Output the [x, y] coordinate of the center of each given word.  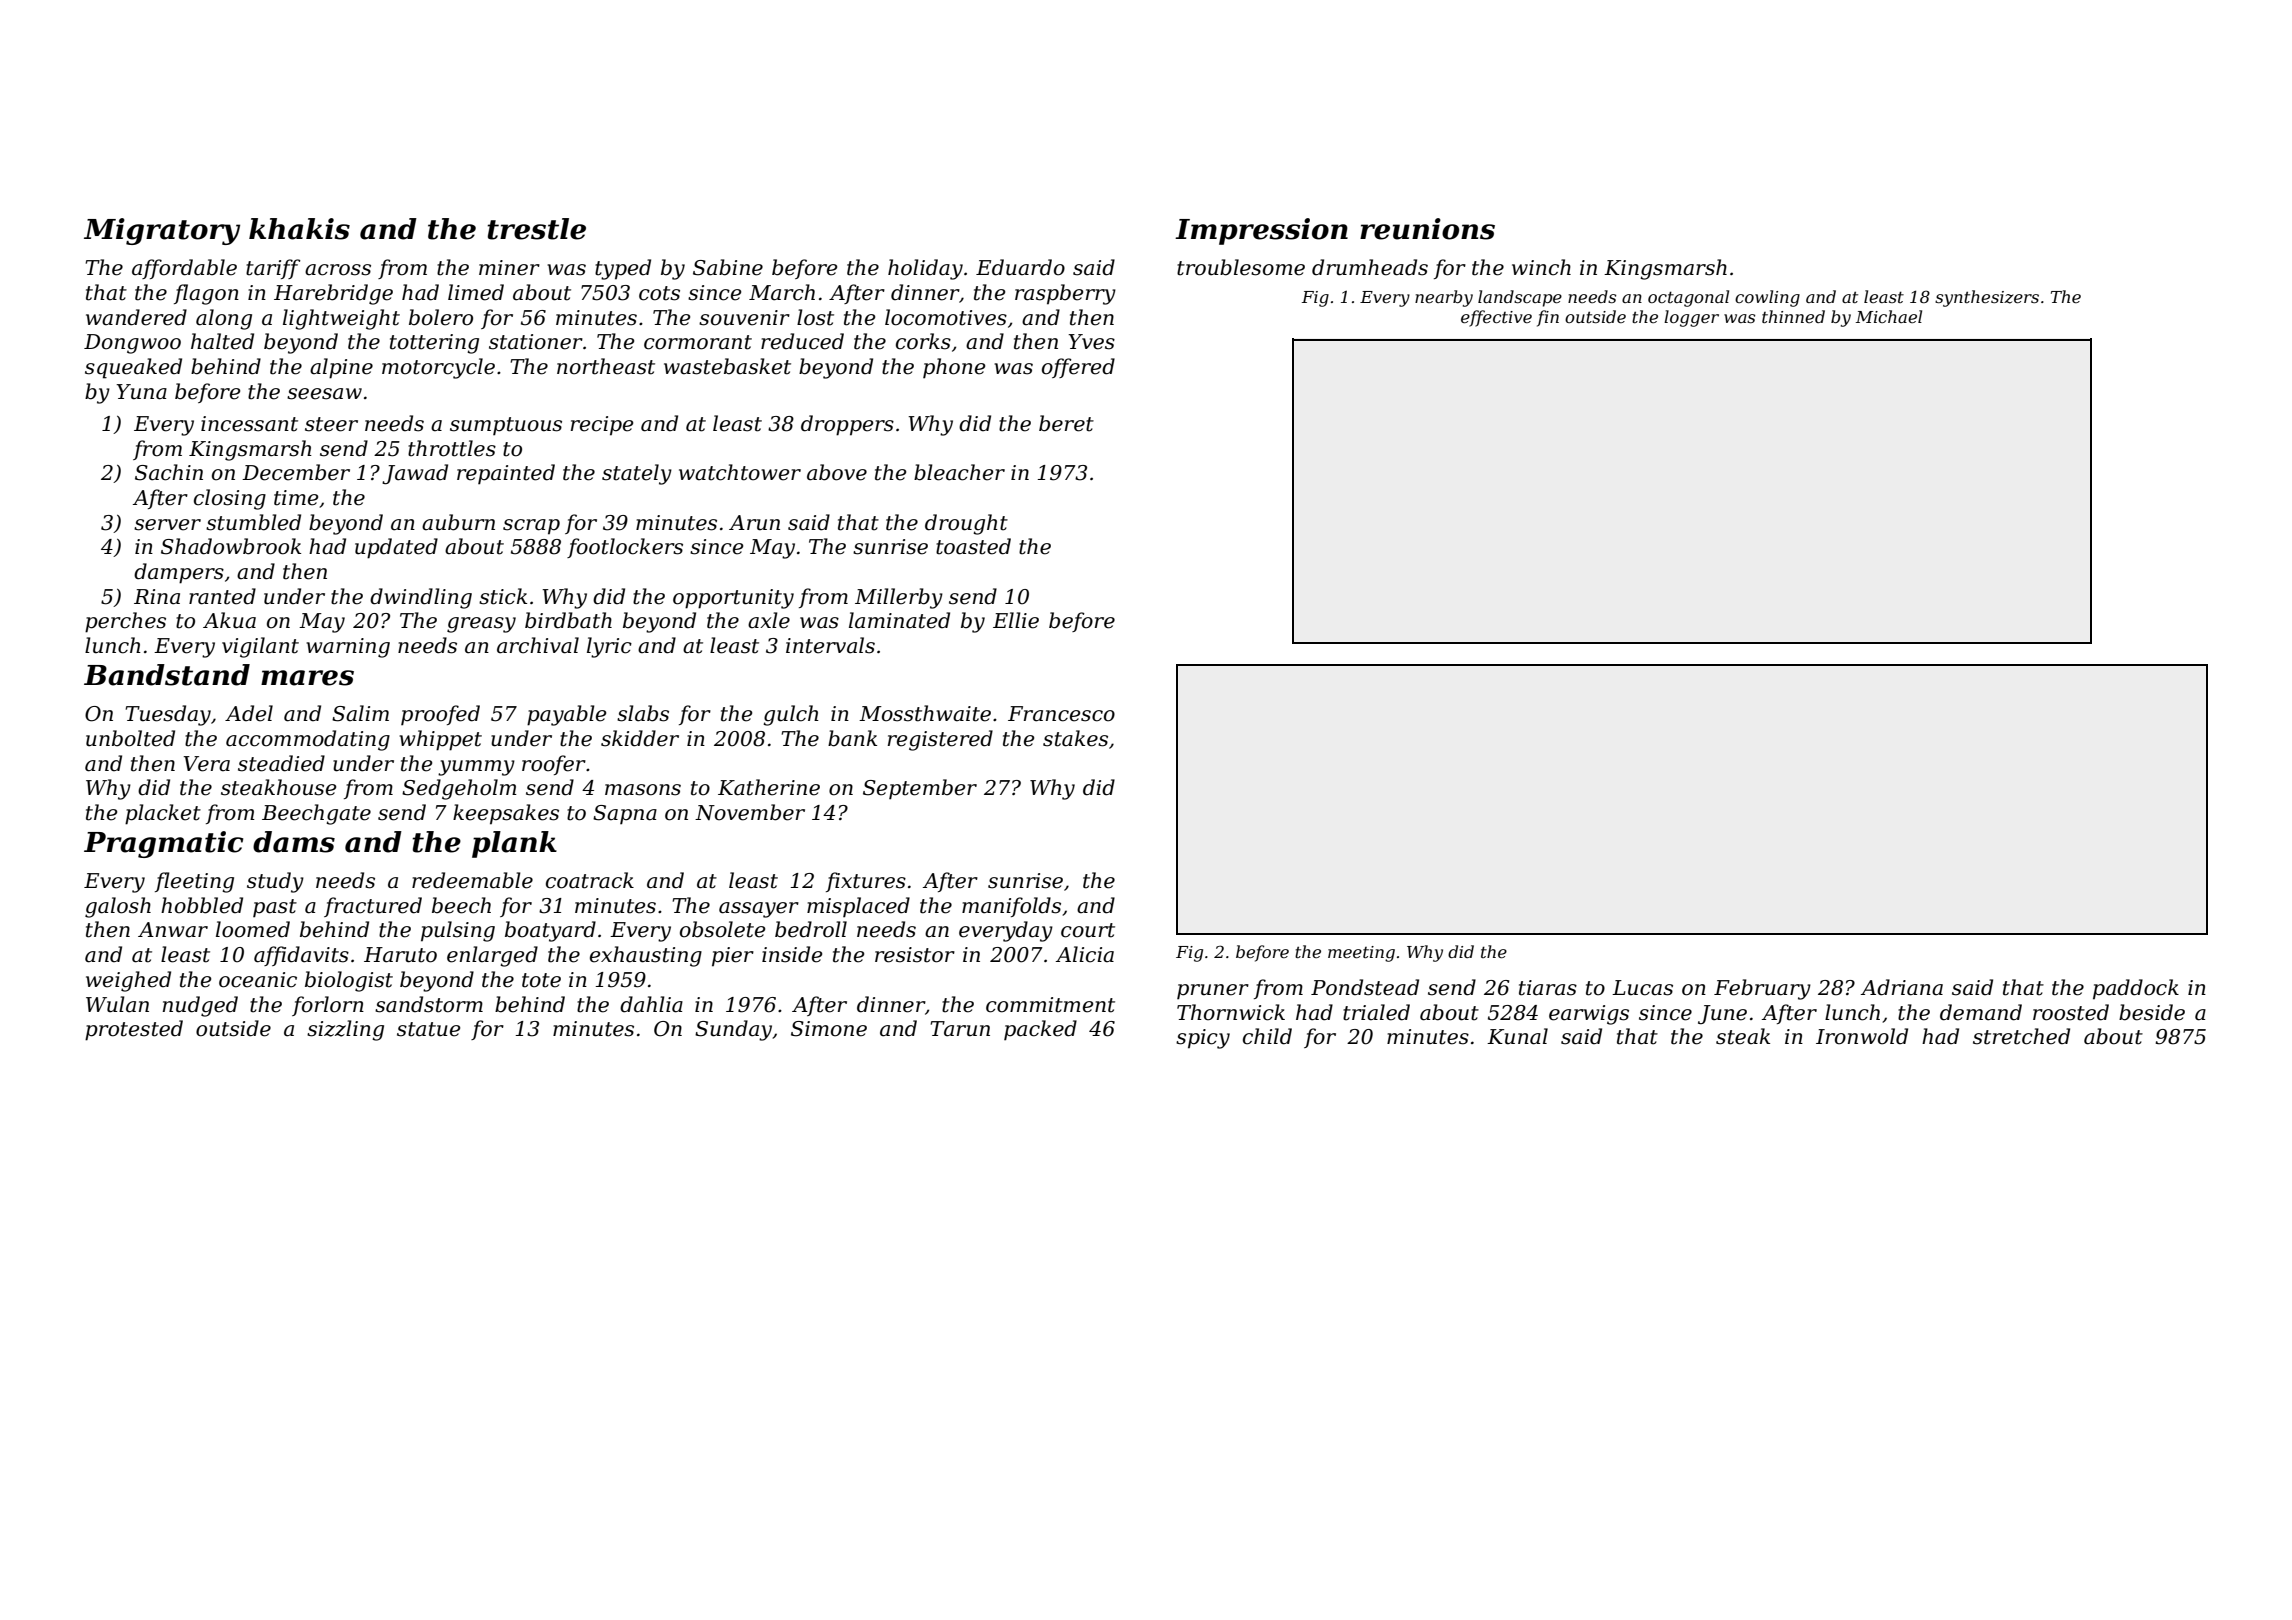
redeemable [472, 880]
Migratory [162, 231]
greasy [481, 625]
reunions [1427, 229]
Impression [1261, 231]
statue [428, 1029]
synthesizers [1987, 298]
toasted [973, 546]
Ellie [1016, 620]
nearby [1444, 298]
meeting [1361, 954]
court [1088, 930]
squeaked [133, 368]
